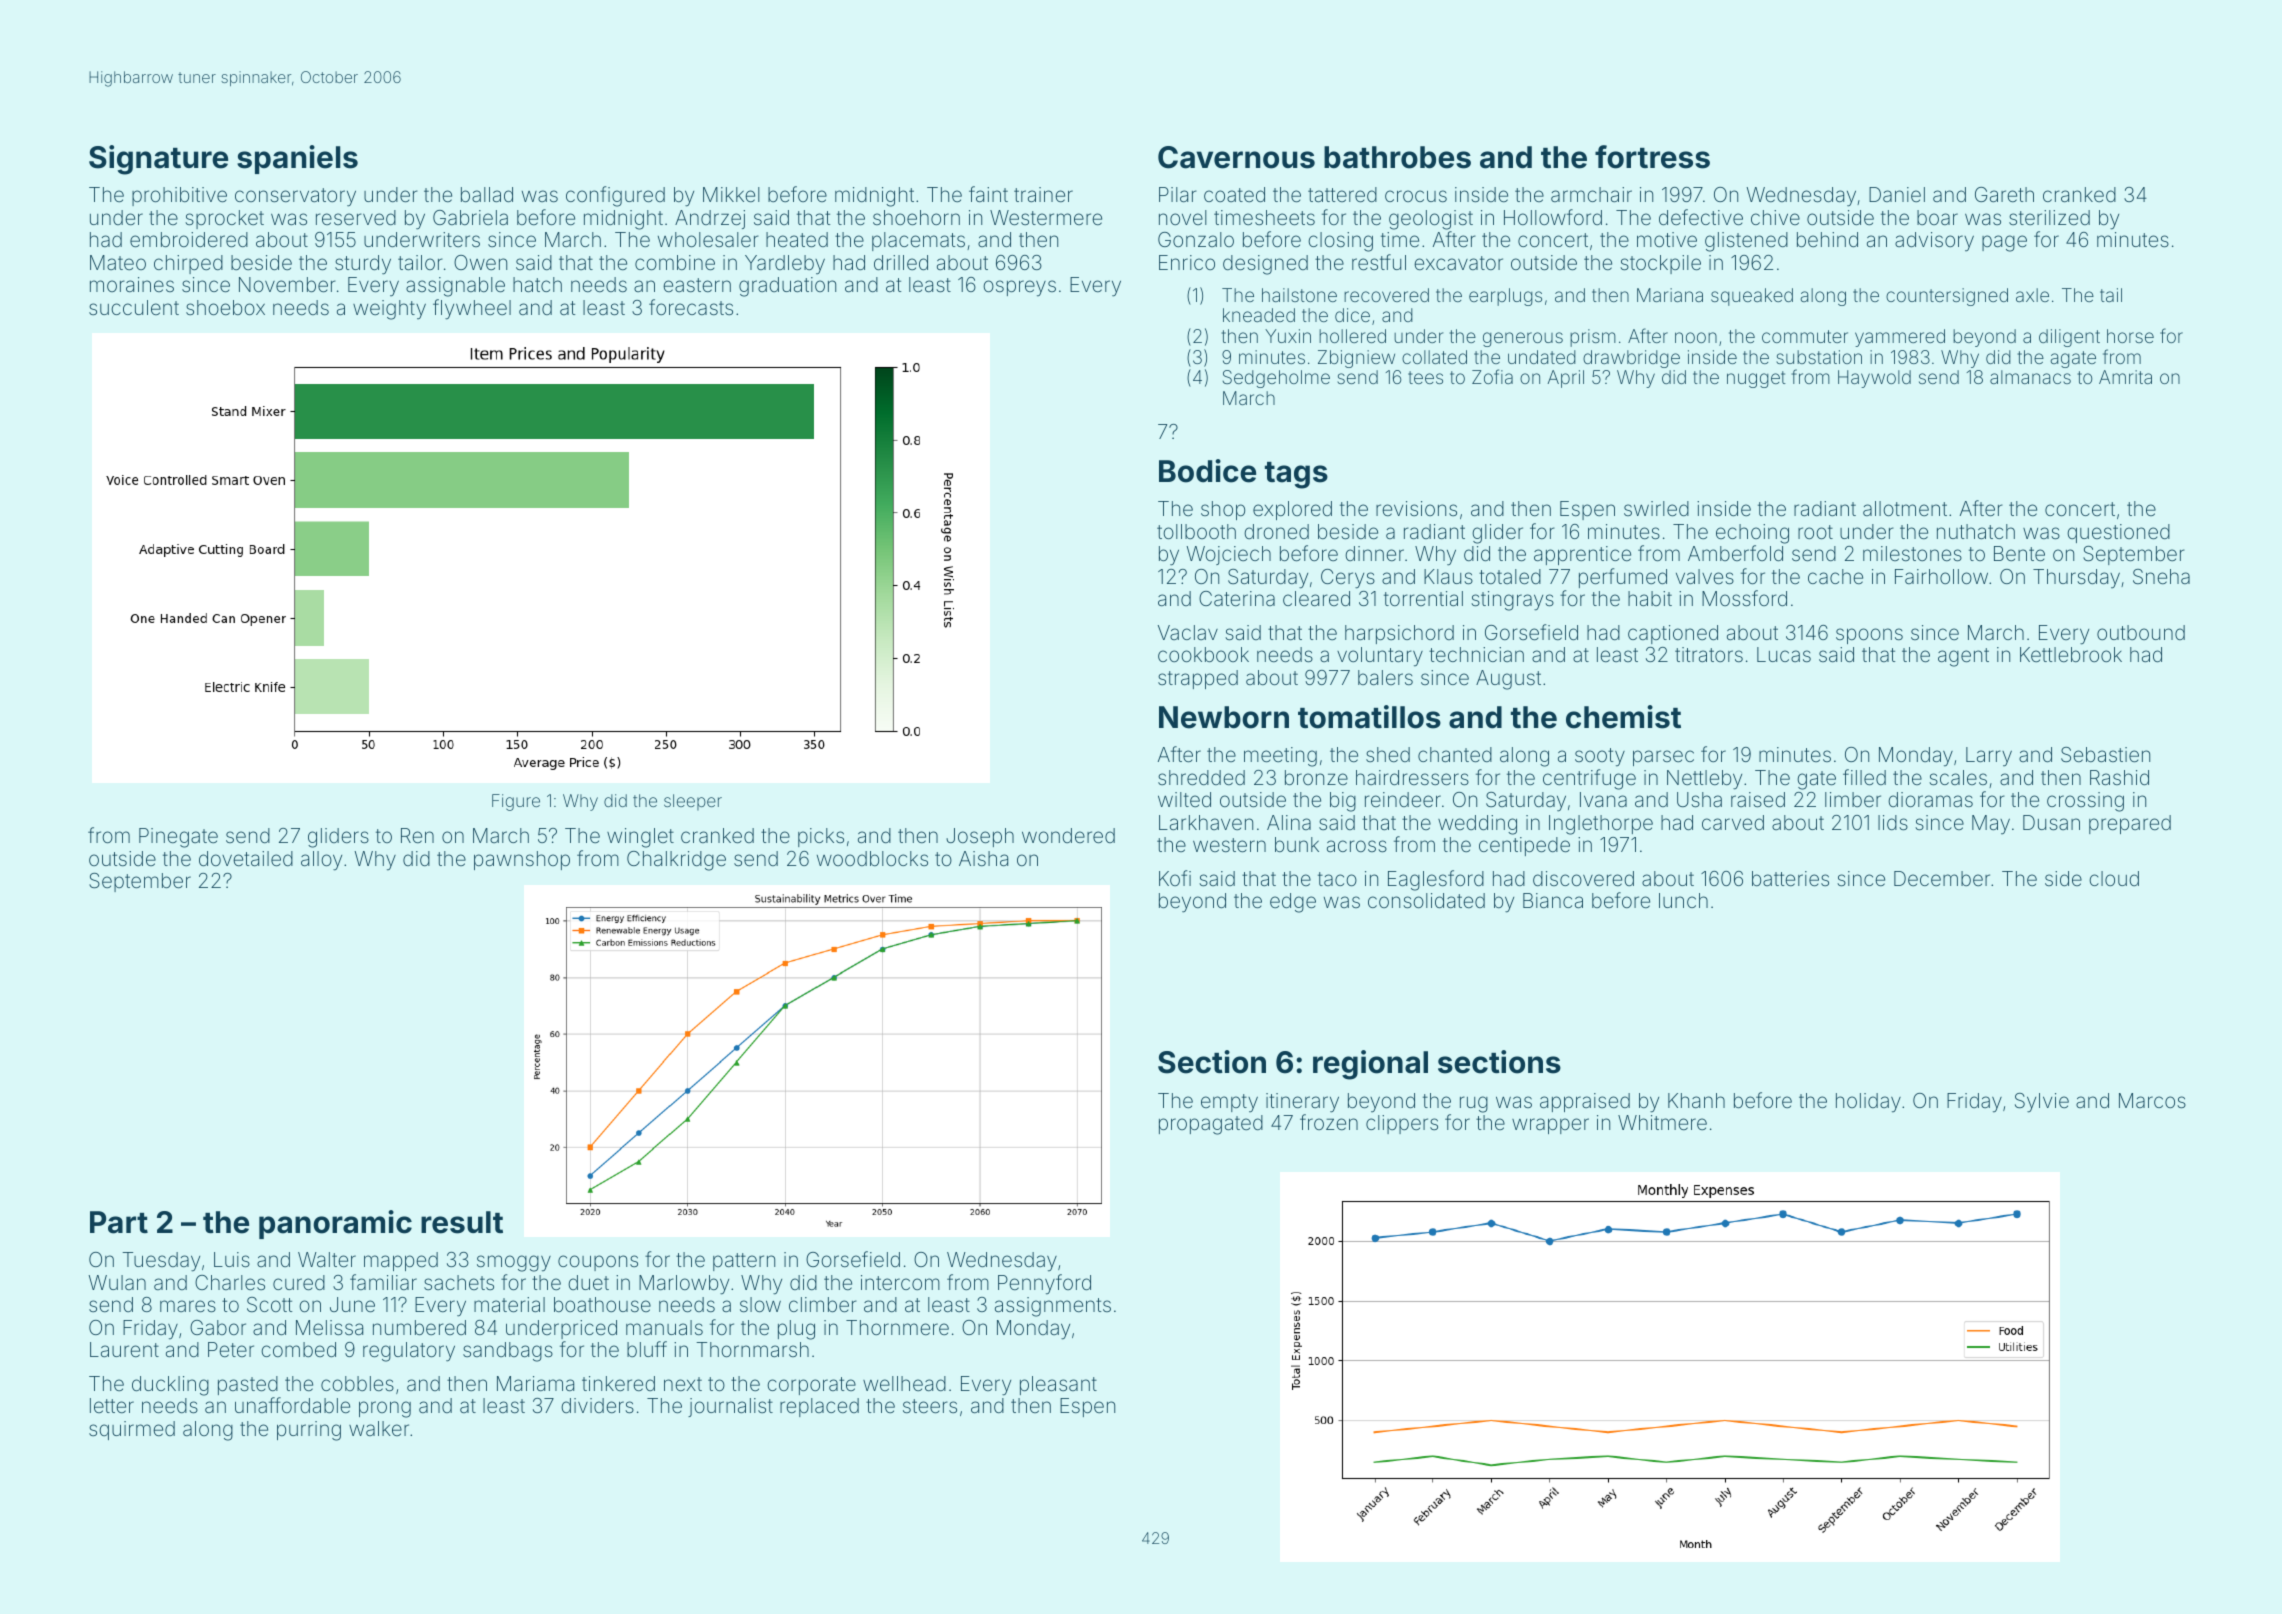 The image size is (2282, 1614). Describe the element at coordinates (1196, 531) in the screenshot. I see `tollbooth` at that location.
